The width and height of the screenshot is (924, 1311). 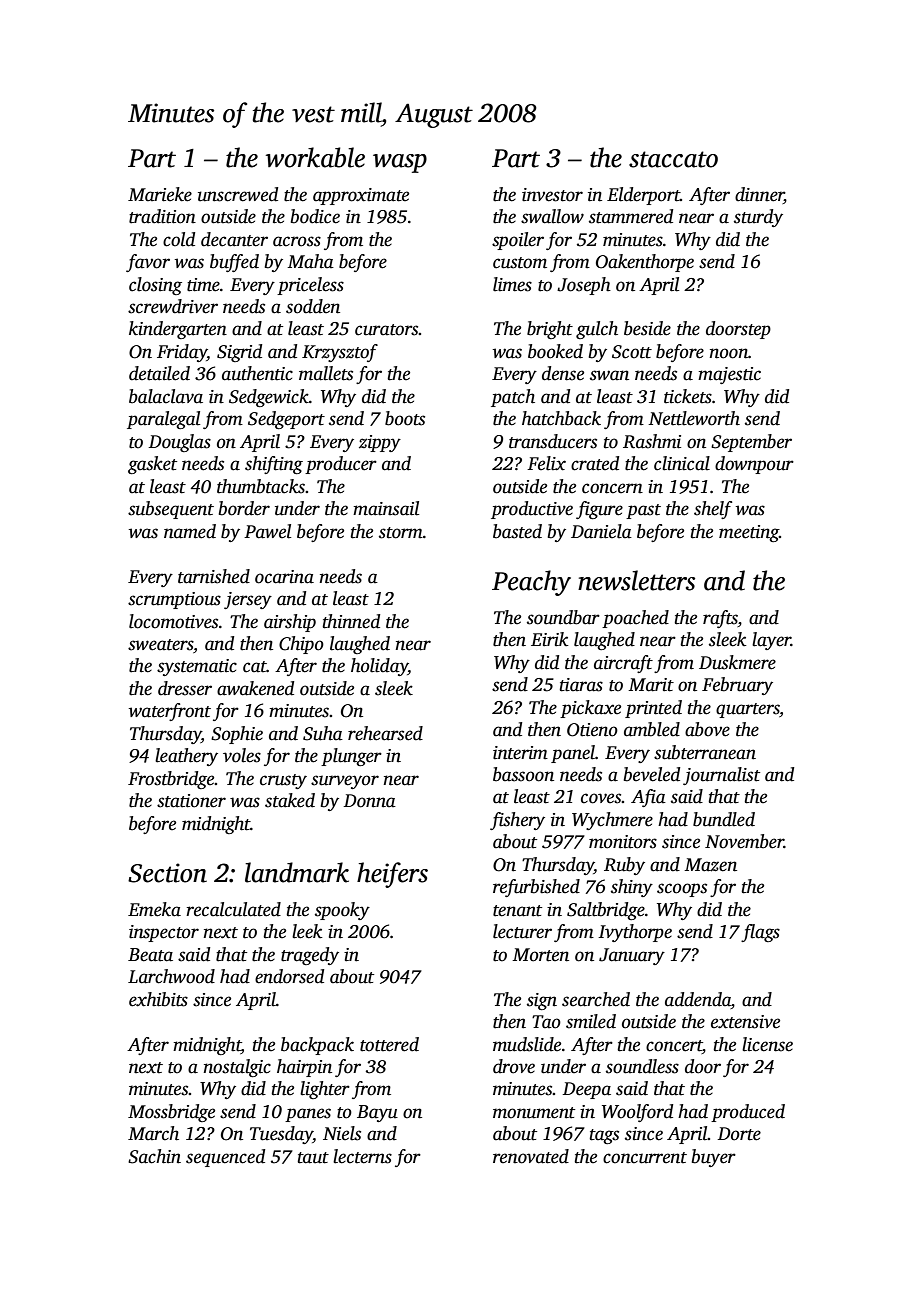 What do you see at coordinates (197, 667) in the screenshot?
I see `systematic` at bounding box center [197, 667].
